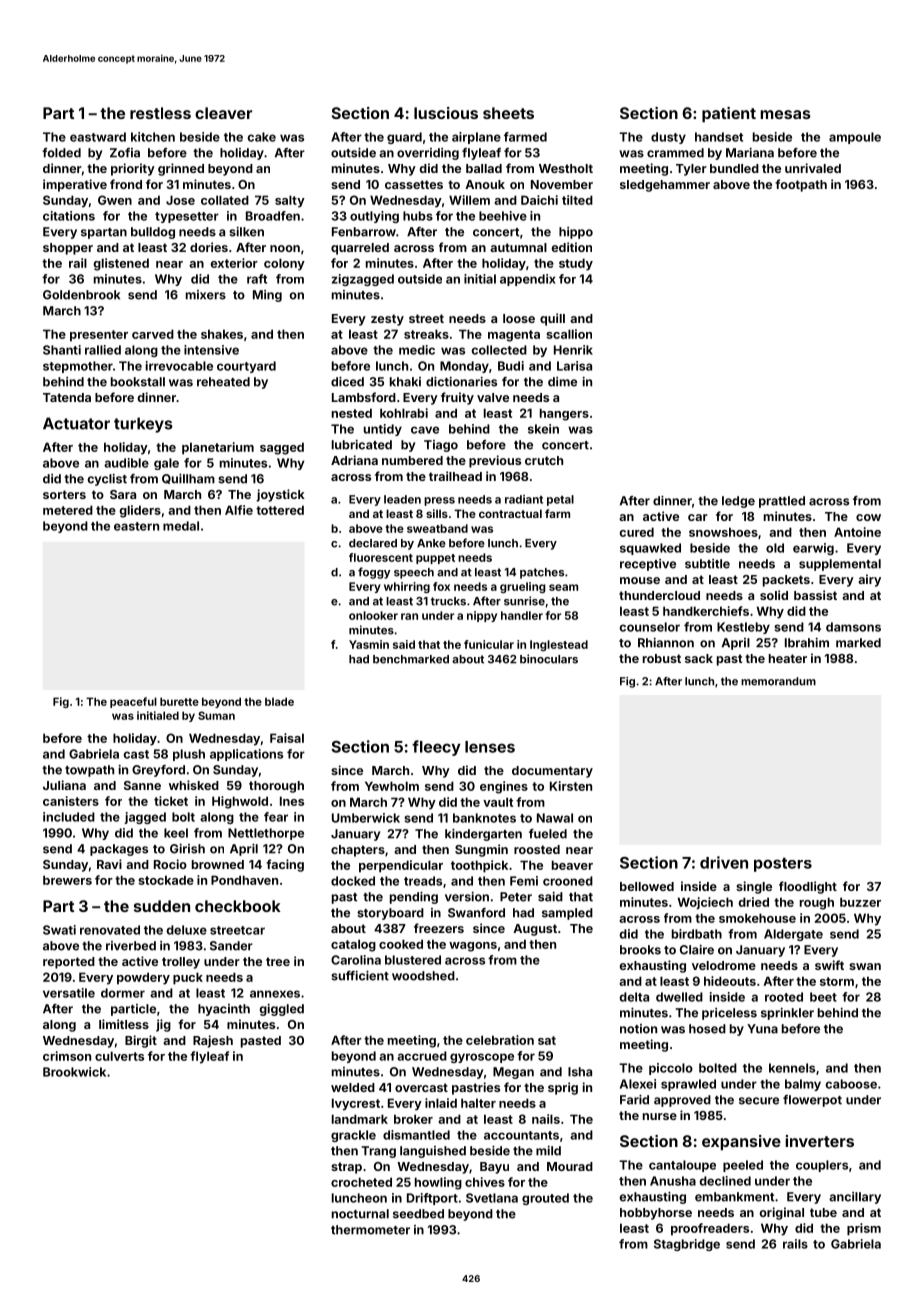  Describe the element at coordinates (78, 367) in the page. I see `stepmother` at that location.
